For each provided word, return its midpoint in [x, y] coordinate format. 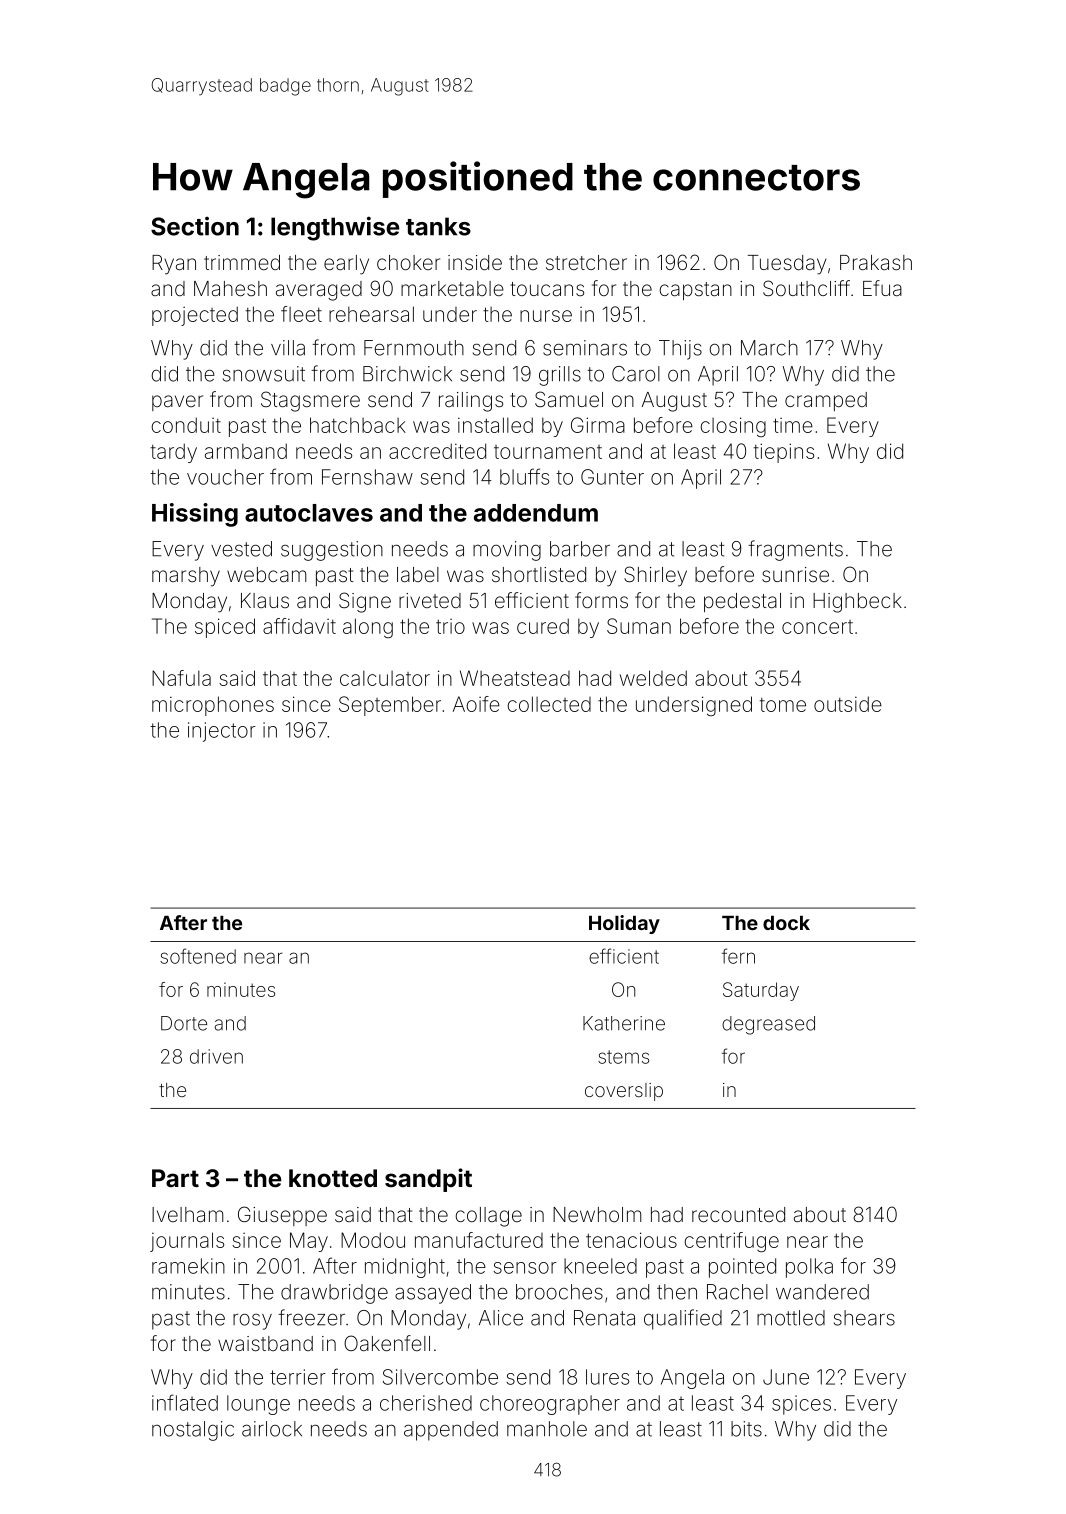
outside [848, 704]
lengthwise [335, 228]
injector [222, 732]
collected [549, 704]
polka [809, 1268]
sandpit [428, 1180]
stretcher [586, 262]
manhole [547, 1429]
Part [175, 1178]
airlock [272, 1429]
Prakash [876, 262]
